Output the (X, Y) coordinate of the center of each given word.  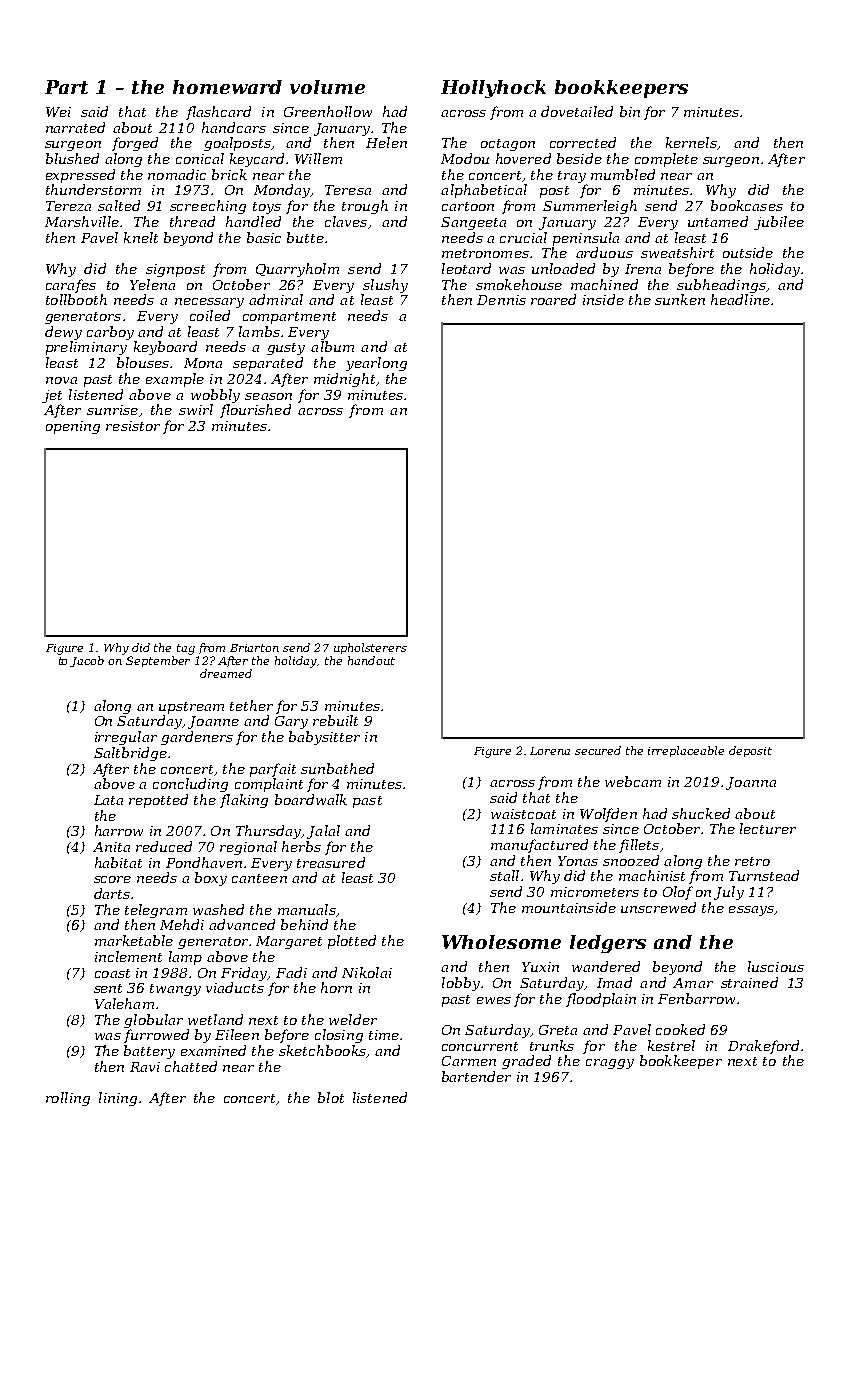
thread (192, 221)
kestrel (671, 1045)
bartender (476, 1076)
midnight (344, 380)
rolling (68, 1099)
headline (740, 299)
